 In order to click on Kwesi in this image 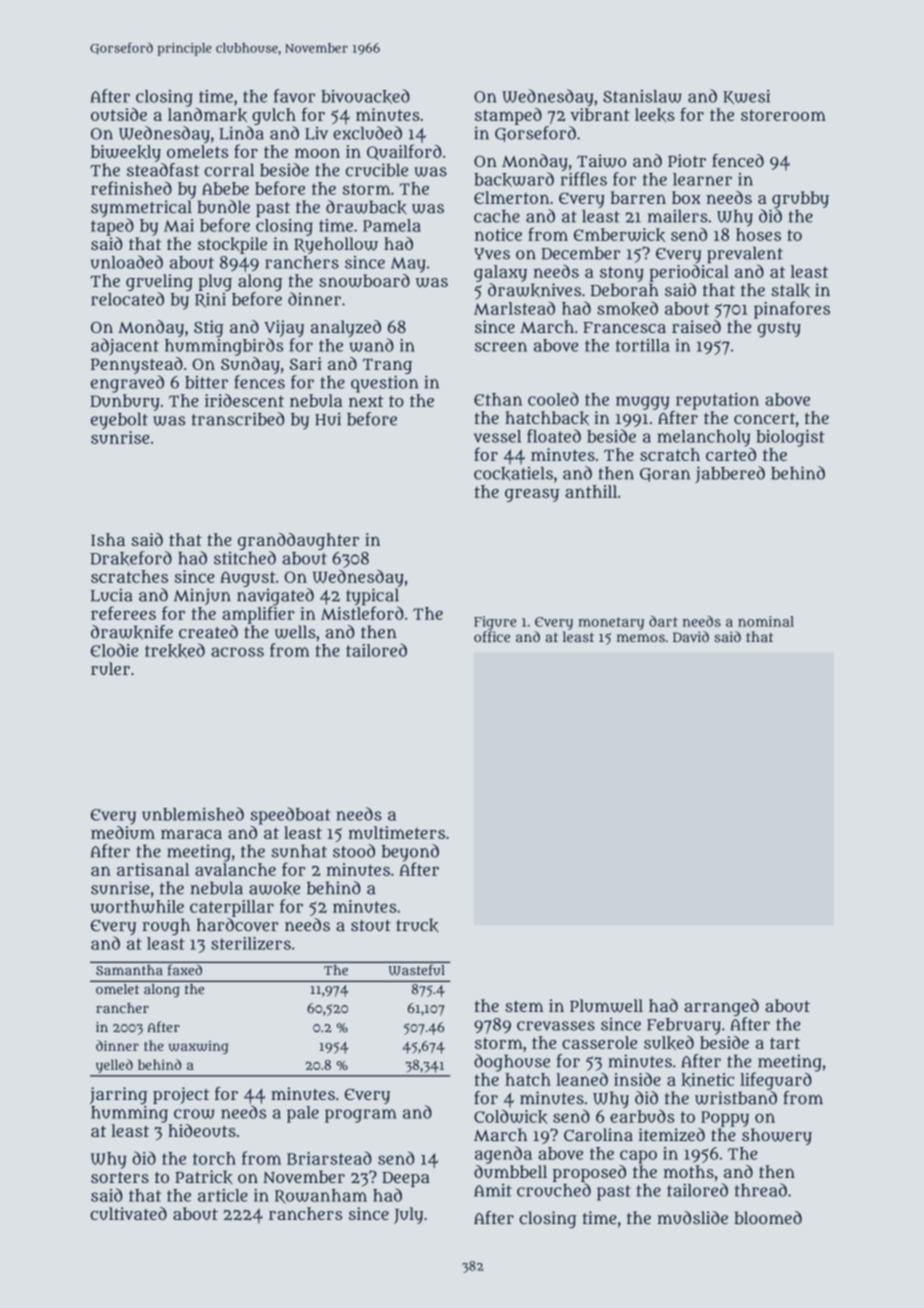, I will do `click(746, 97)`.
